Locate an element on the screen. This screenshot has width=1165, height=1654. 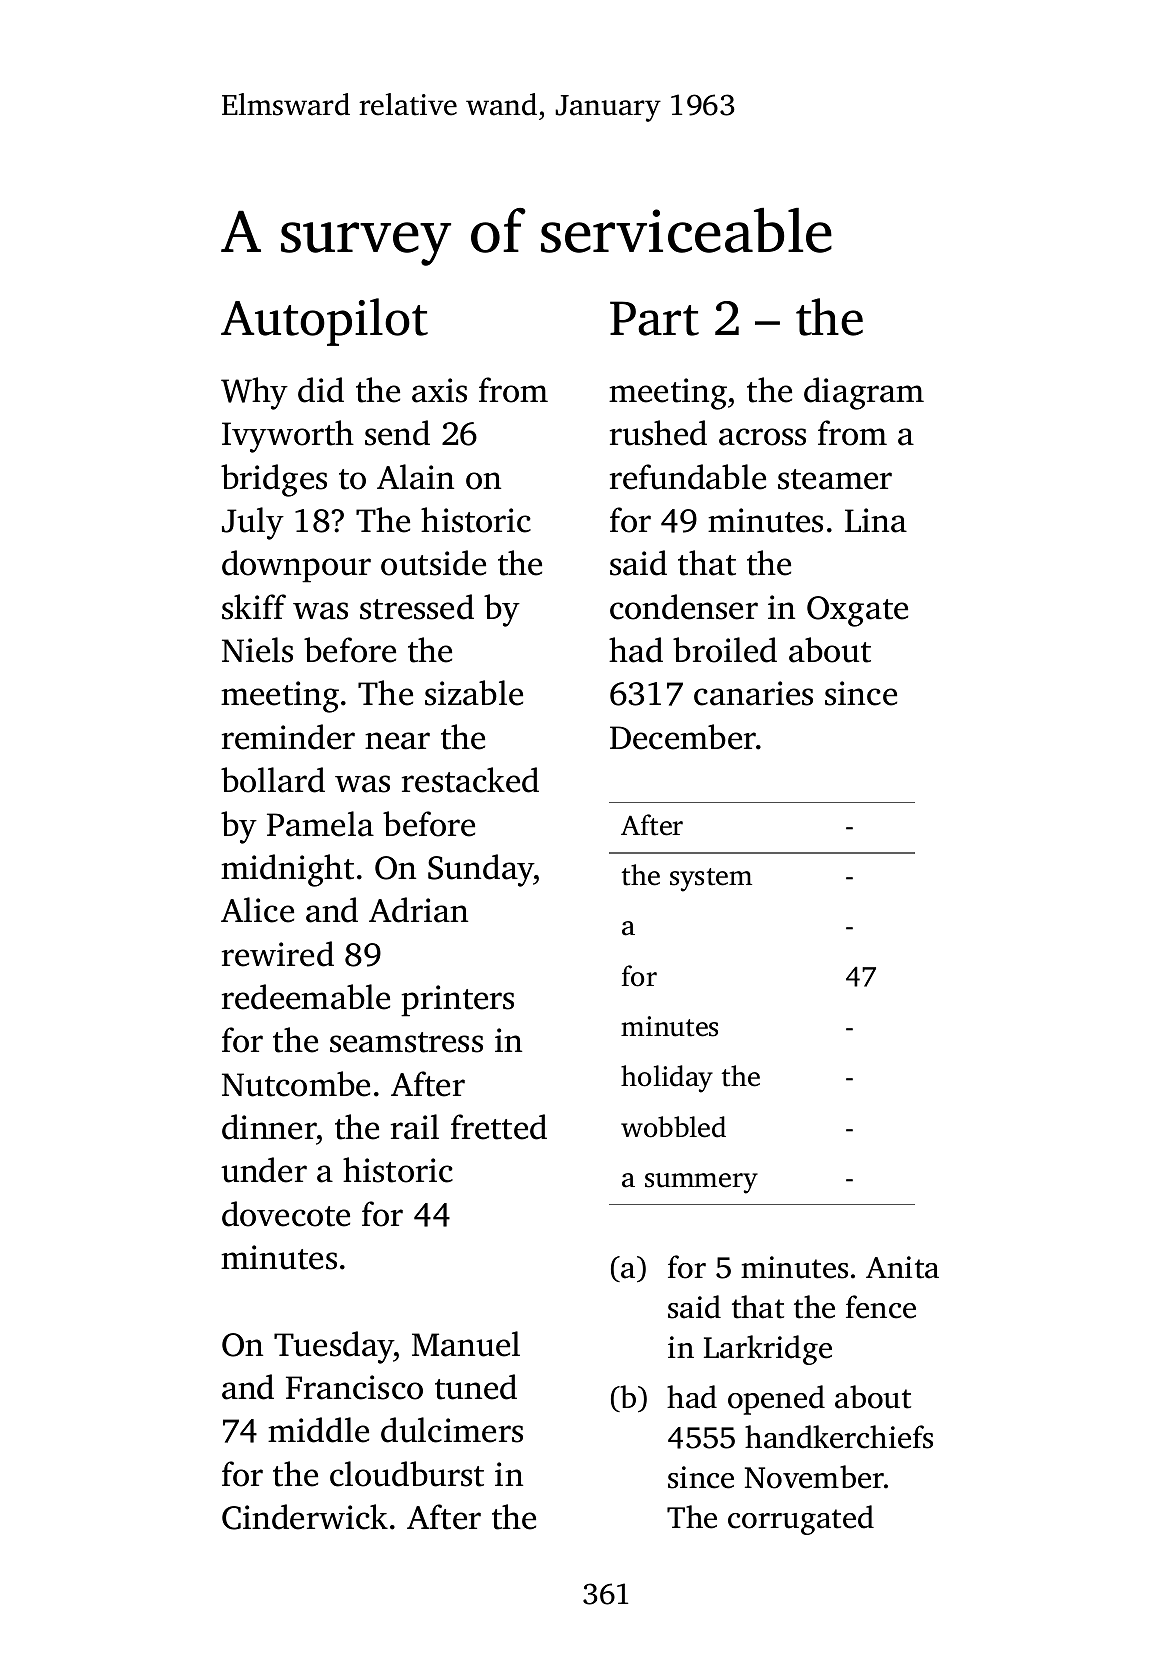
dulcimers is located at coordinates (452, 1430).
